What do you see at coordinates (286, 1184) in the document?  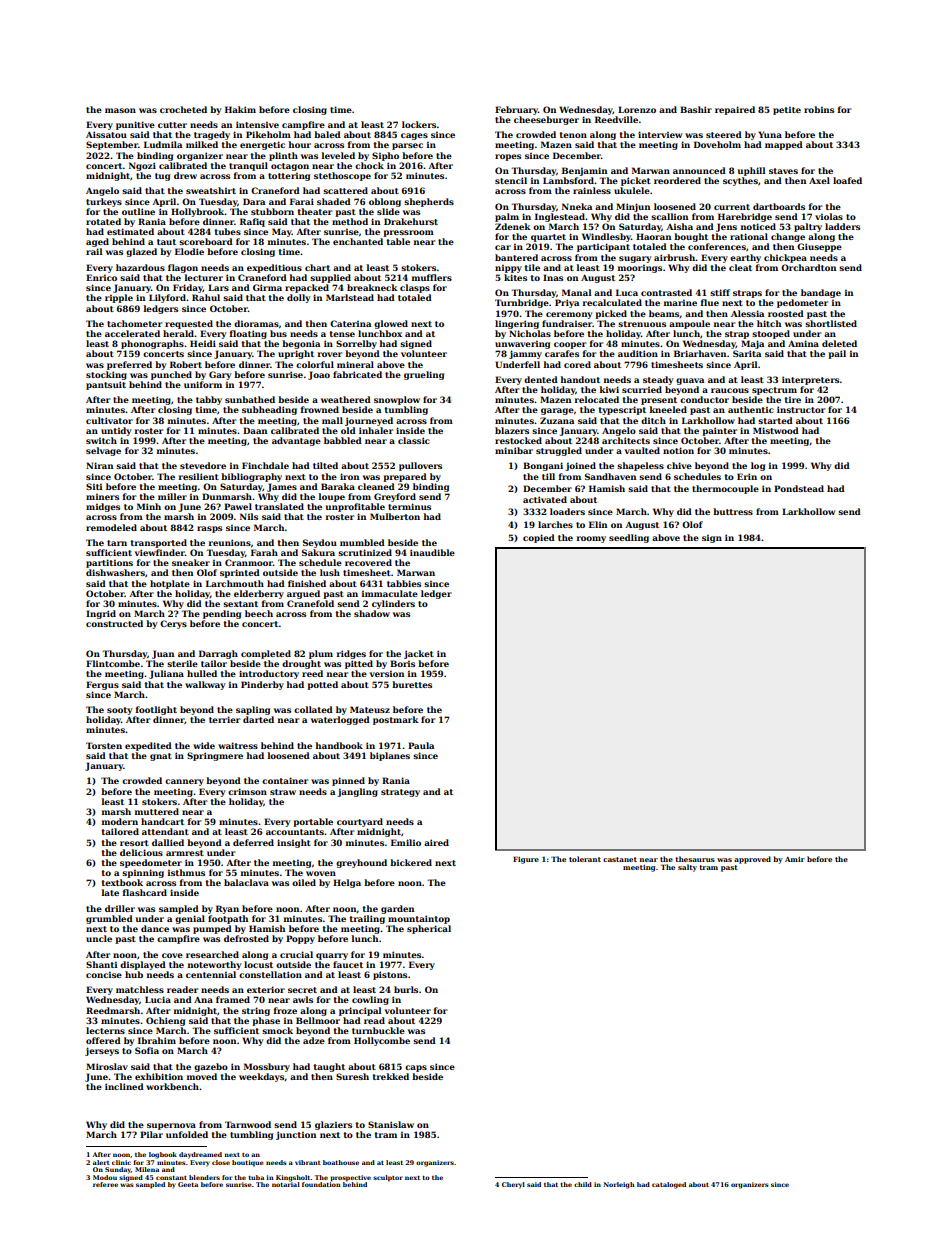 I see `notarial` at bounding box center [286, 1184].
